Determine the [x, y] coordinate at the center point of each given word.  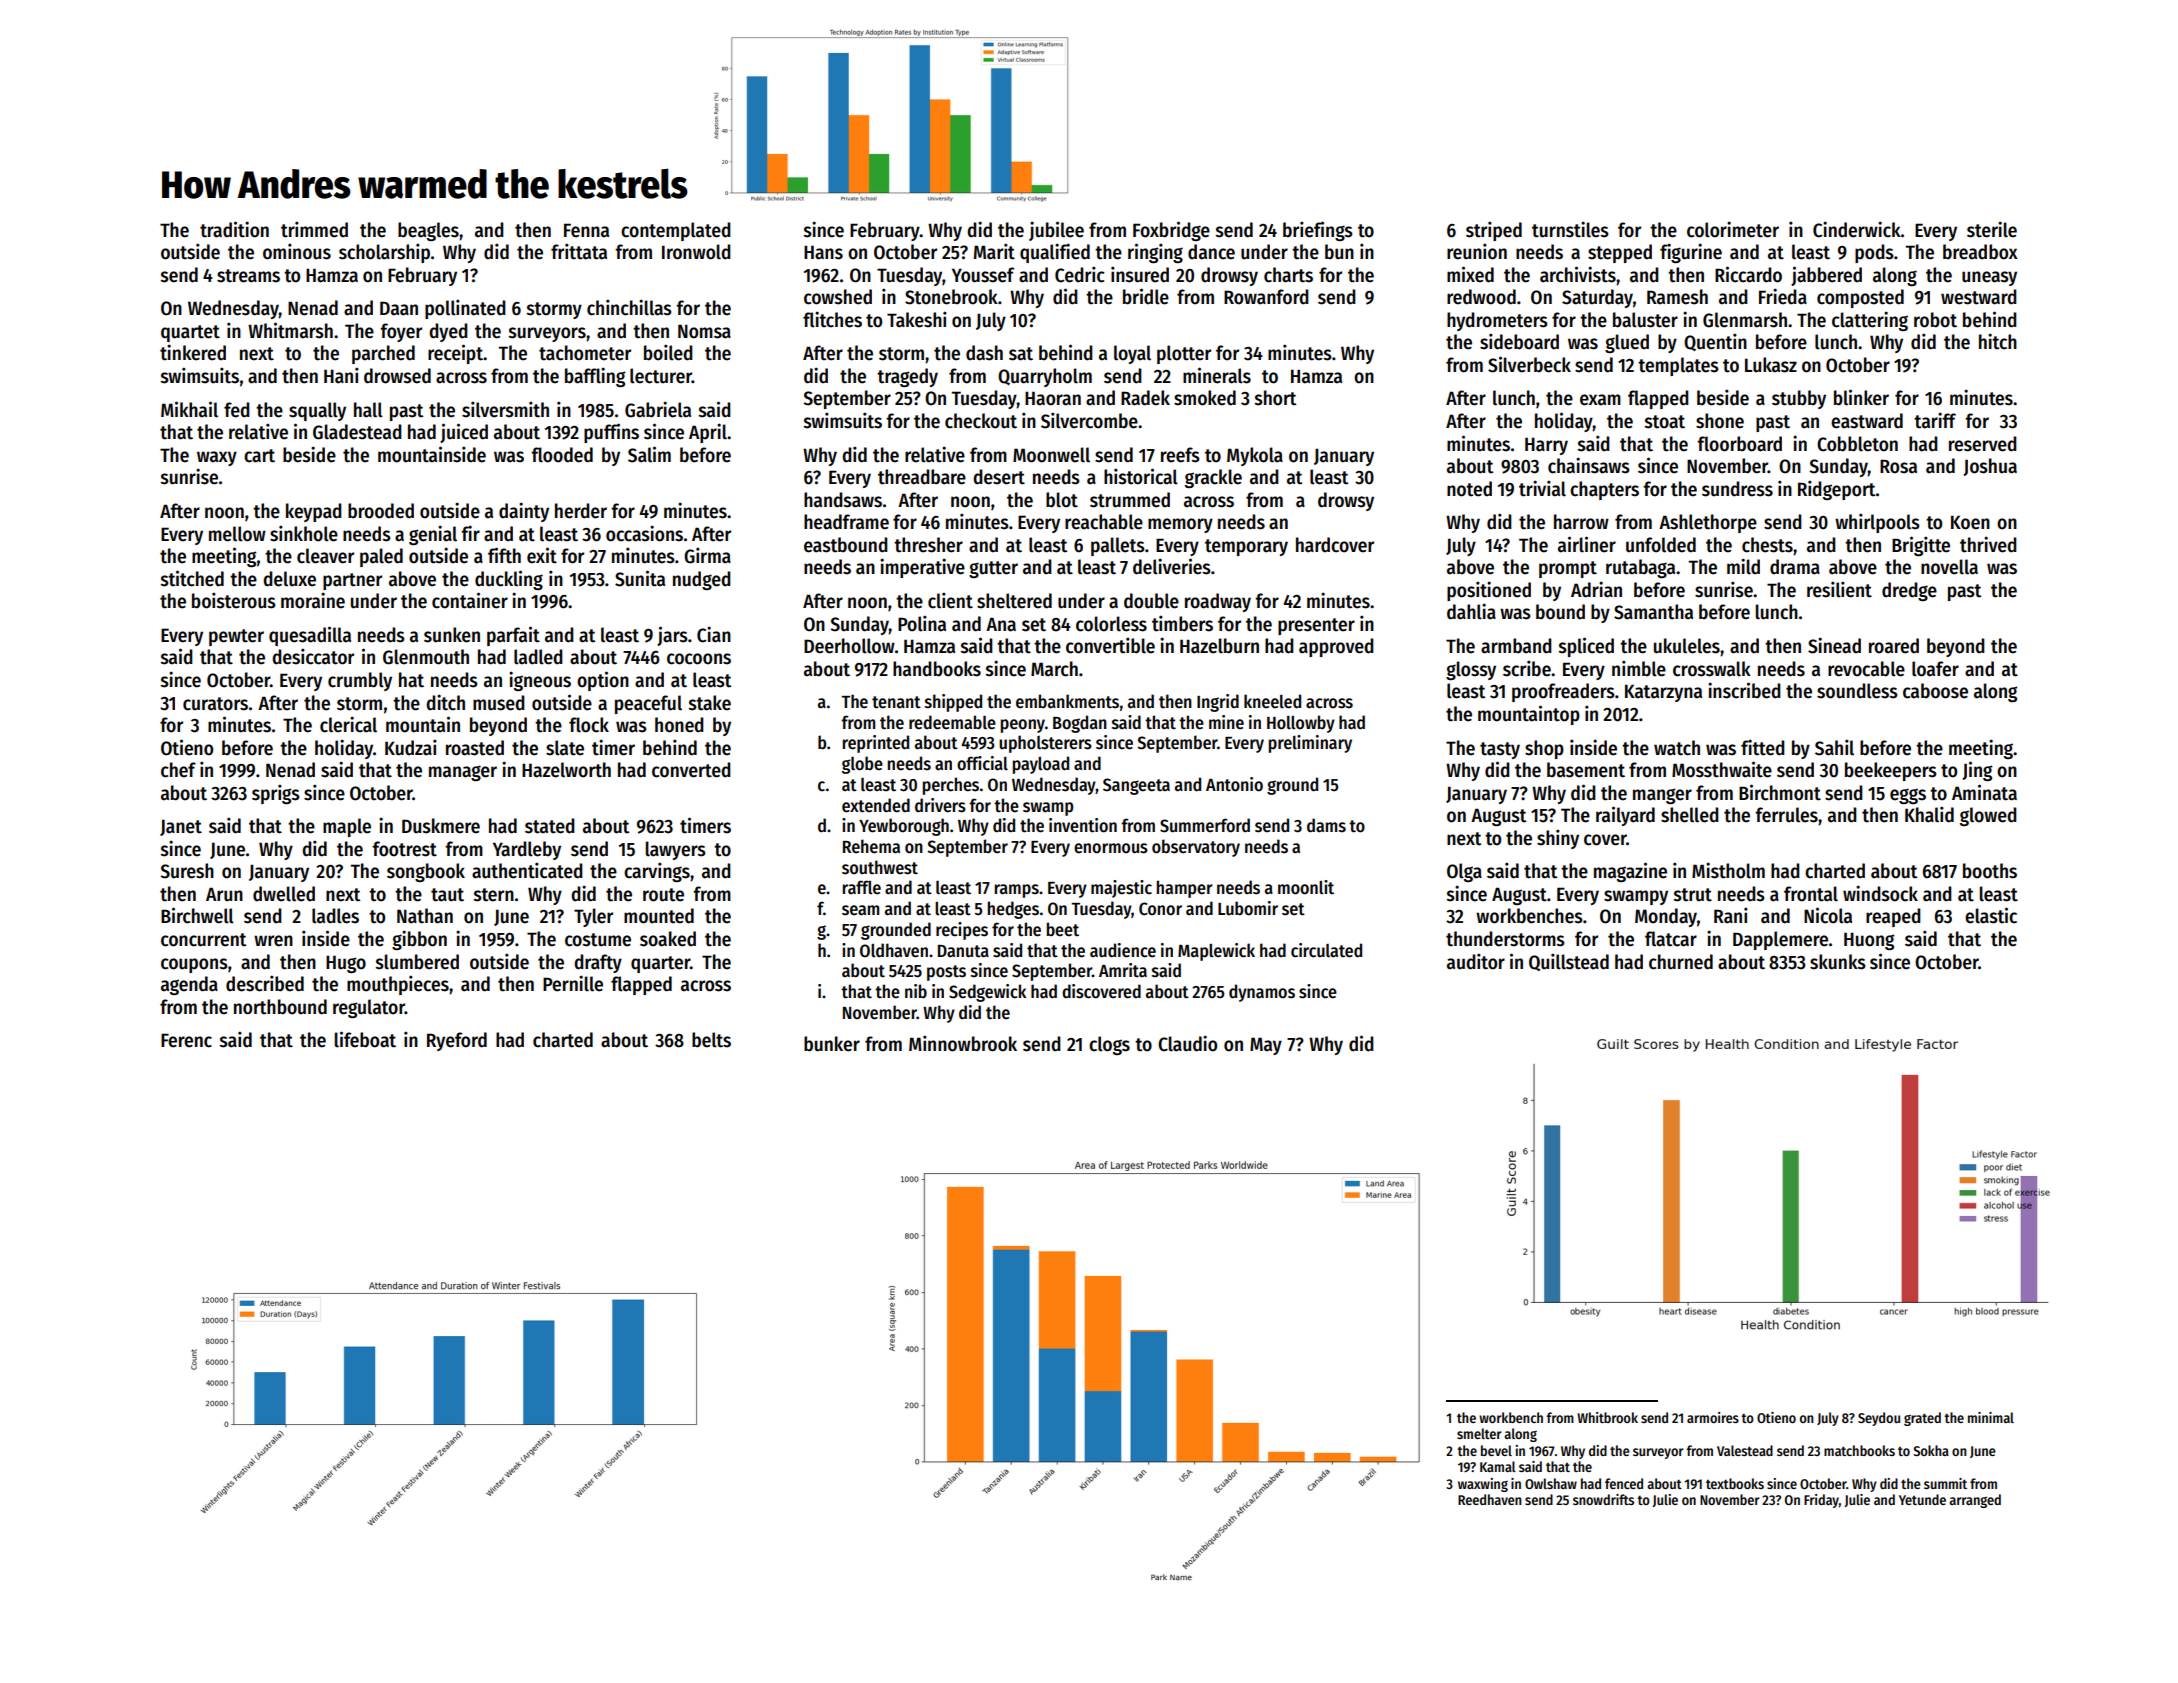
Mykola [1255, 456]
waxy [217, 458]
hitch [1998, 341]
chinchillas [629, 307]
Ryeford [457, 1041]
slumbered [417, 962]
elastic [1991, 915]
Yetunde [1922, 1499]
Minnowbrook [963, 1043]
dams [1326, 825]
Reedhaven [1490, 1499]
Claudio [1187, 1043]
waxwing [1483, 1485]
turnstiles [1570, 229]
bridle [1146, 296]
